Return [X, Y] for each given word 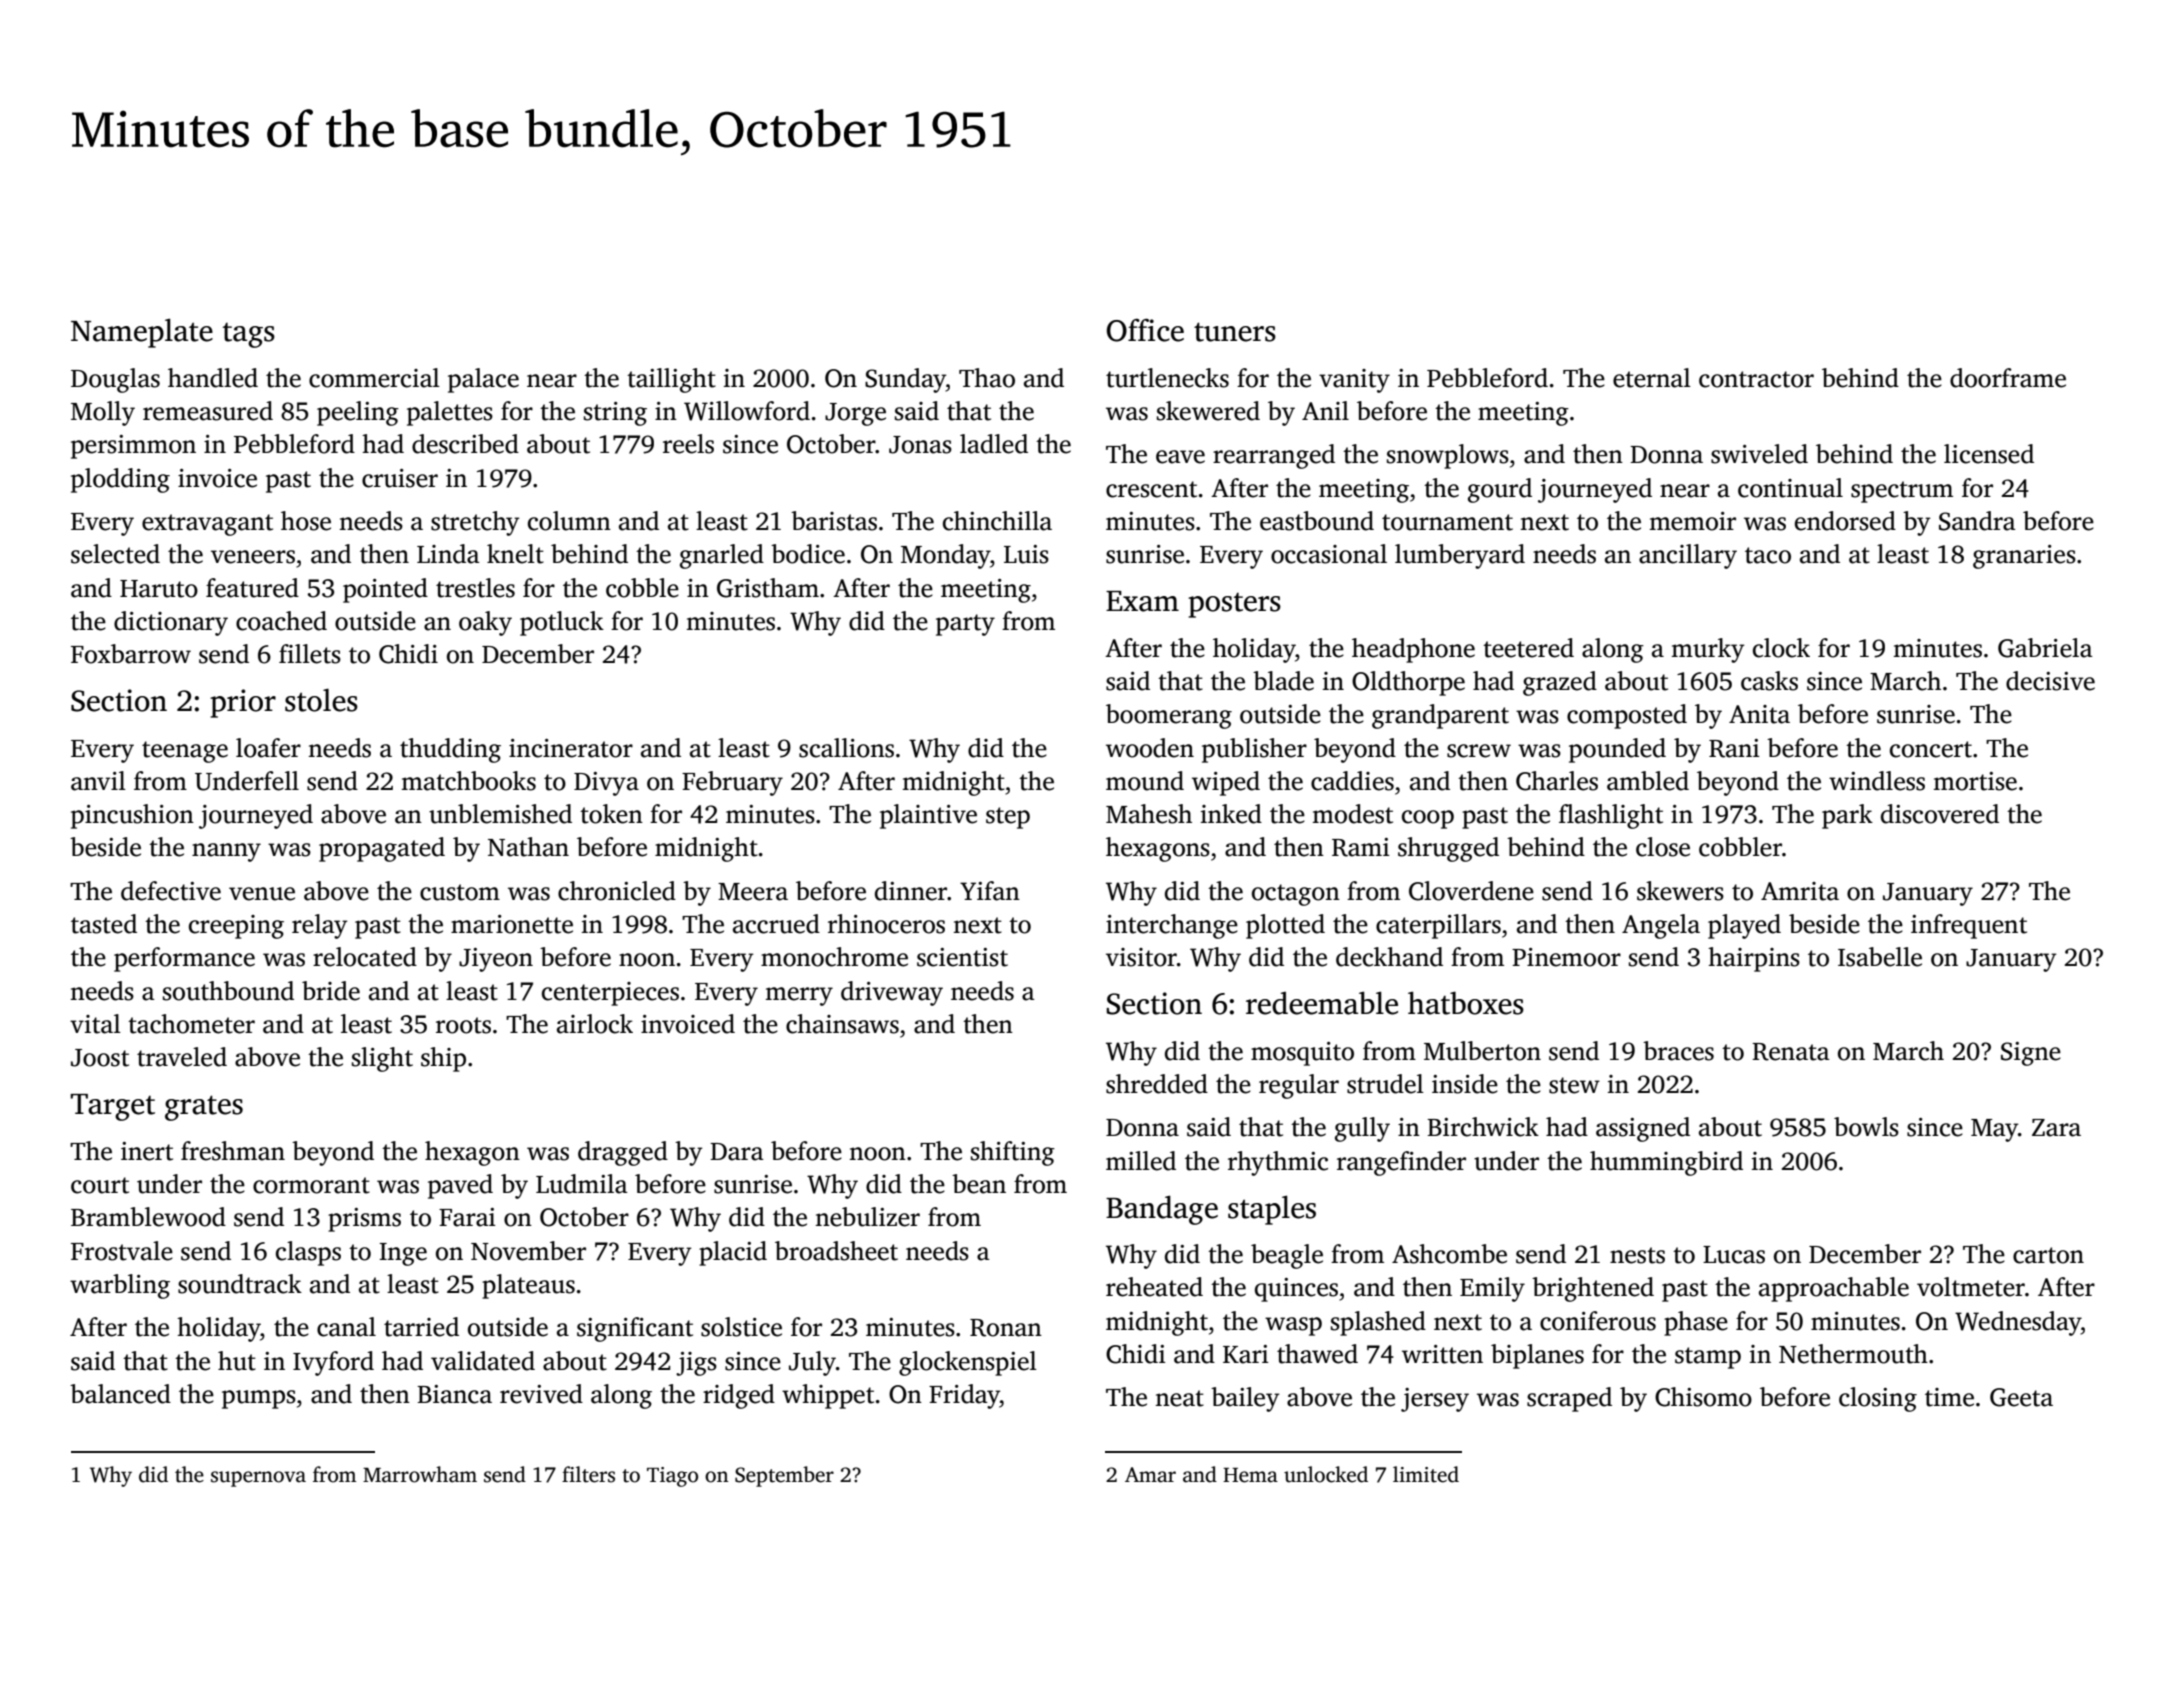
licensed [1989, 454]
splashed [1378, 1323]
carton [2048, 1255]
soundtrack [240, 1284]
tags [249, 335]
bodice [808, 554]
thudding [450, 750]
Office [1145, 330]
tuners [1235, 332]
